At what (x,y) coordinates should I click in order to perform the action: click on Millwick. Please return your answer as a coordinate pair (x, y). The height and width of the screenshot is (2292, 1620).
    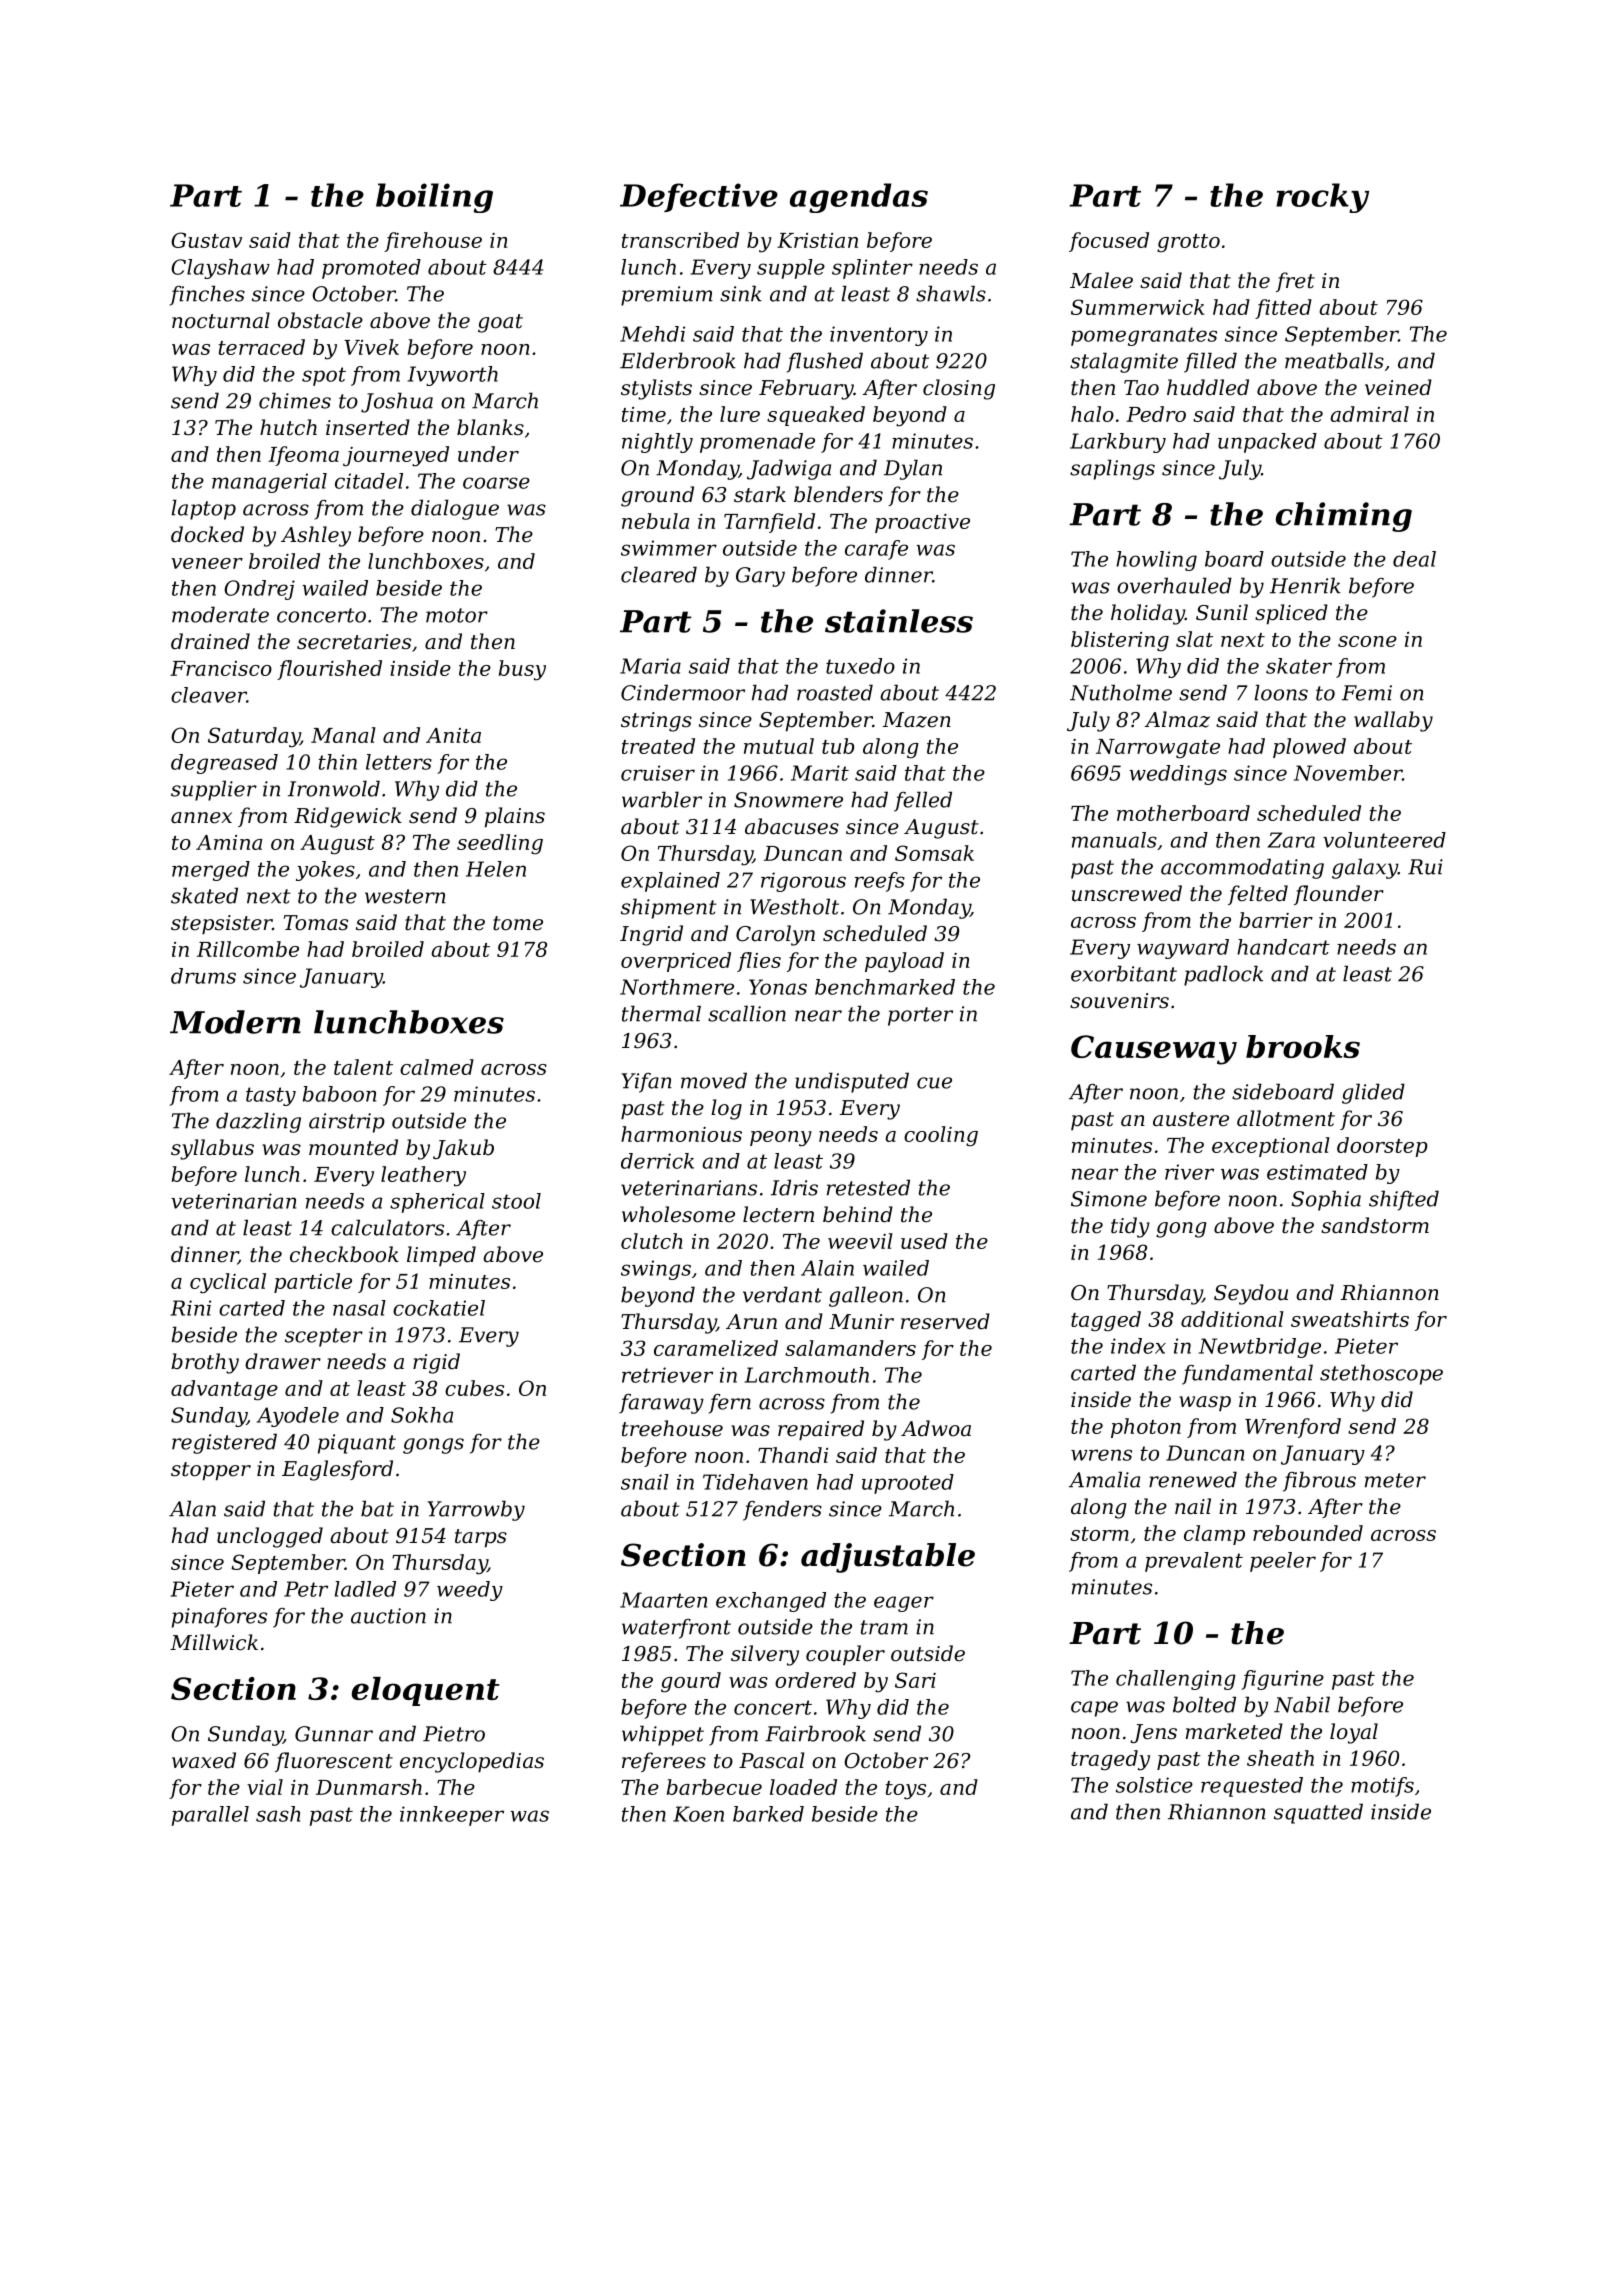
    Looking at the image, I should click on (214, 1642).
